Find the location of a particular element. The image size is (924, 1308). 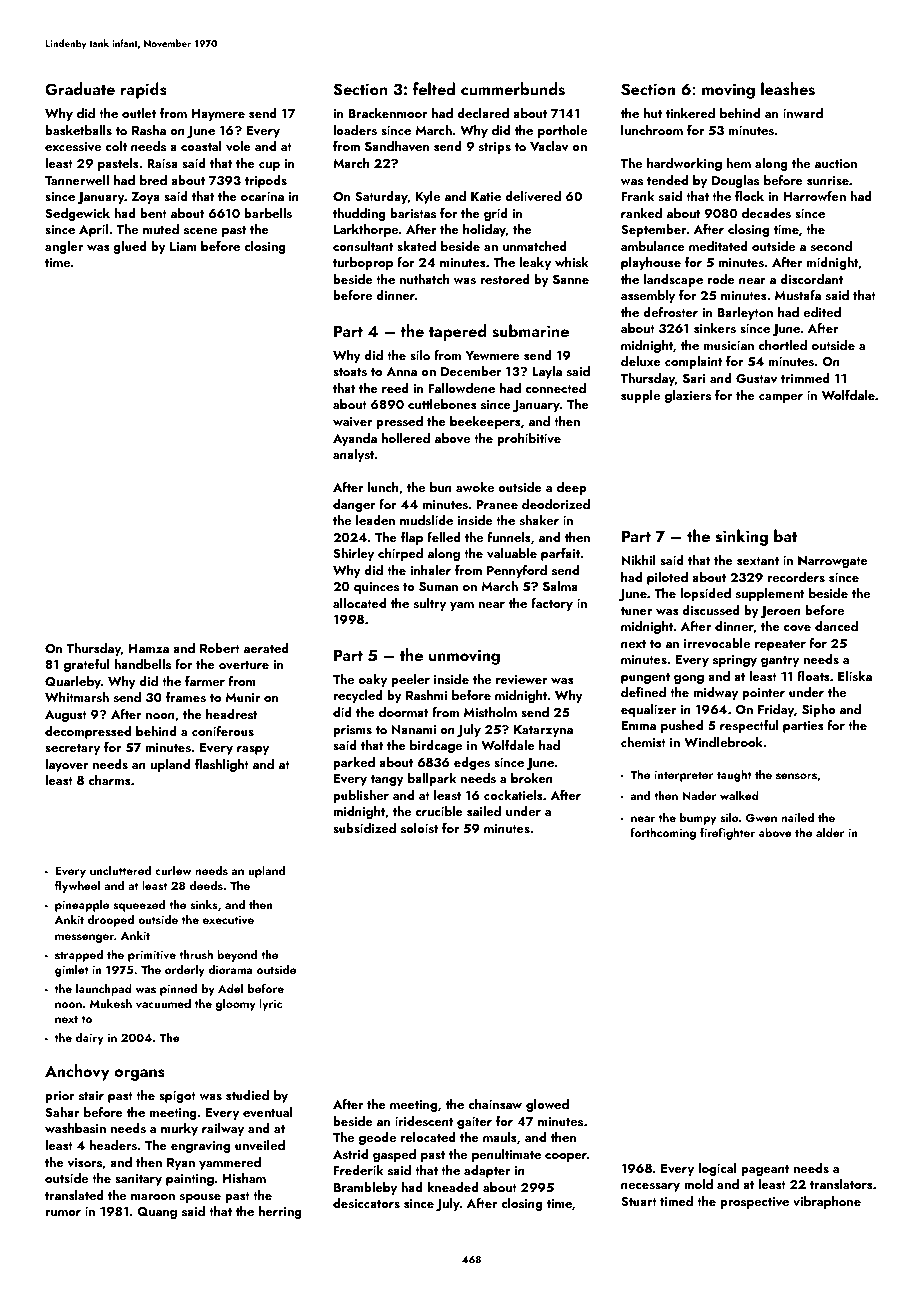

kneaded is located at coordinates (453, 1187).
